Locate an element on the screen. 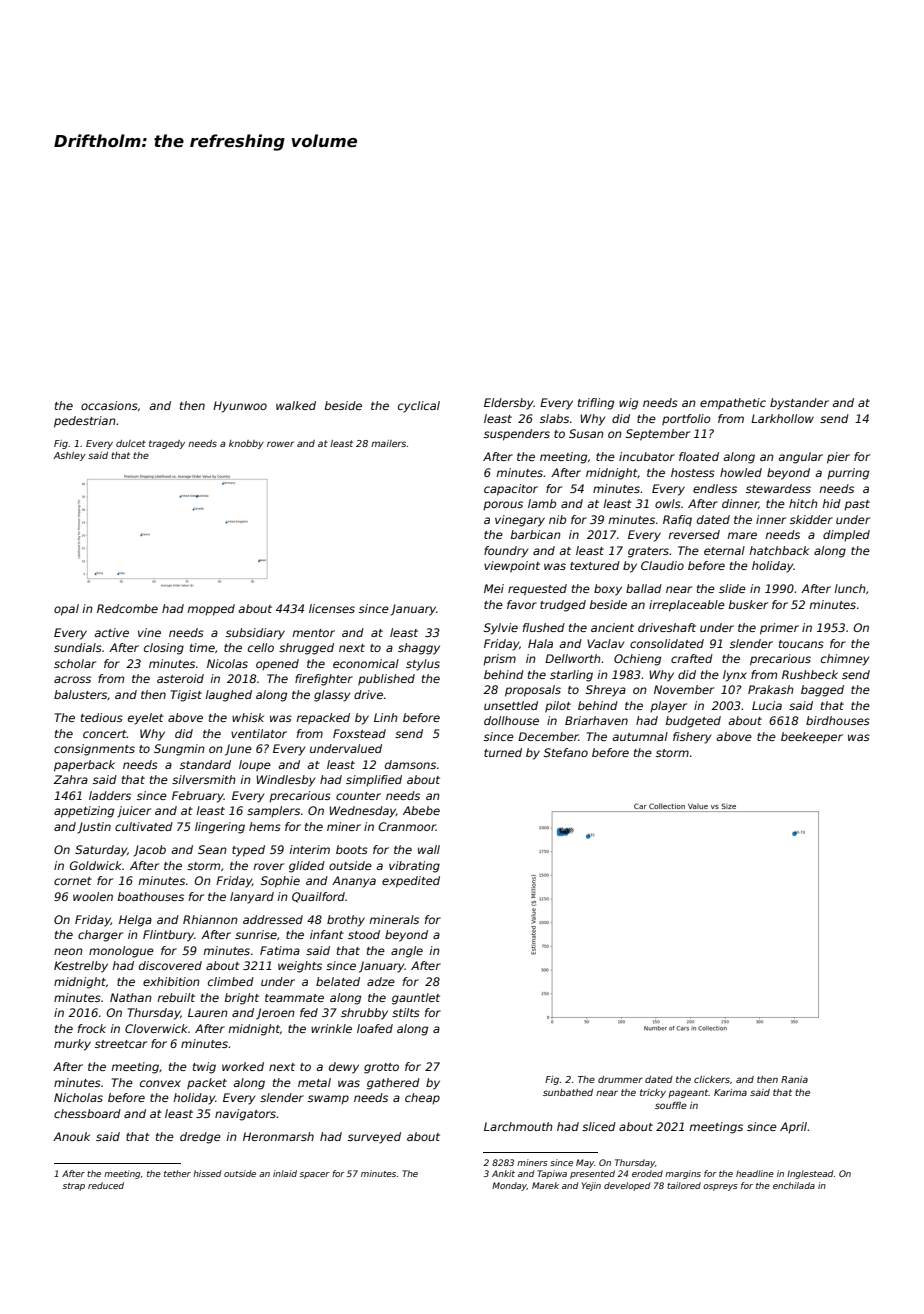  Rania is located at coordinates (794, 1079).
